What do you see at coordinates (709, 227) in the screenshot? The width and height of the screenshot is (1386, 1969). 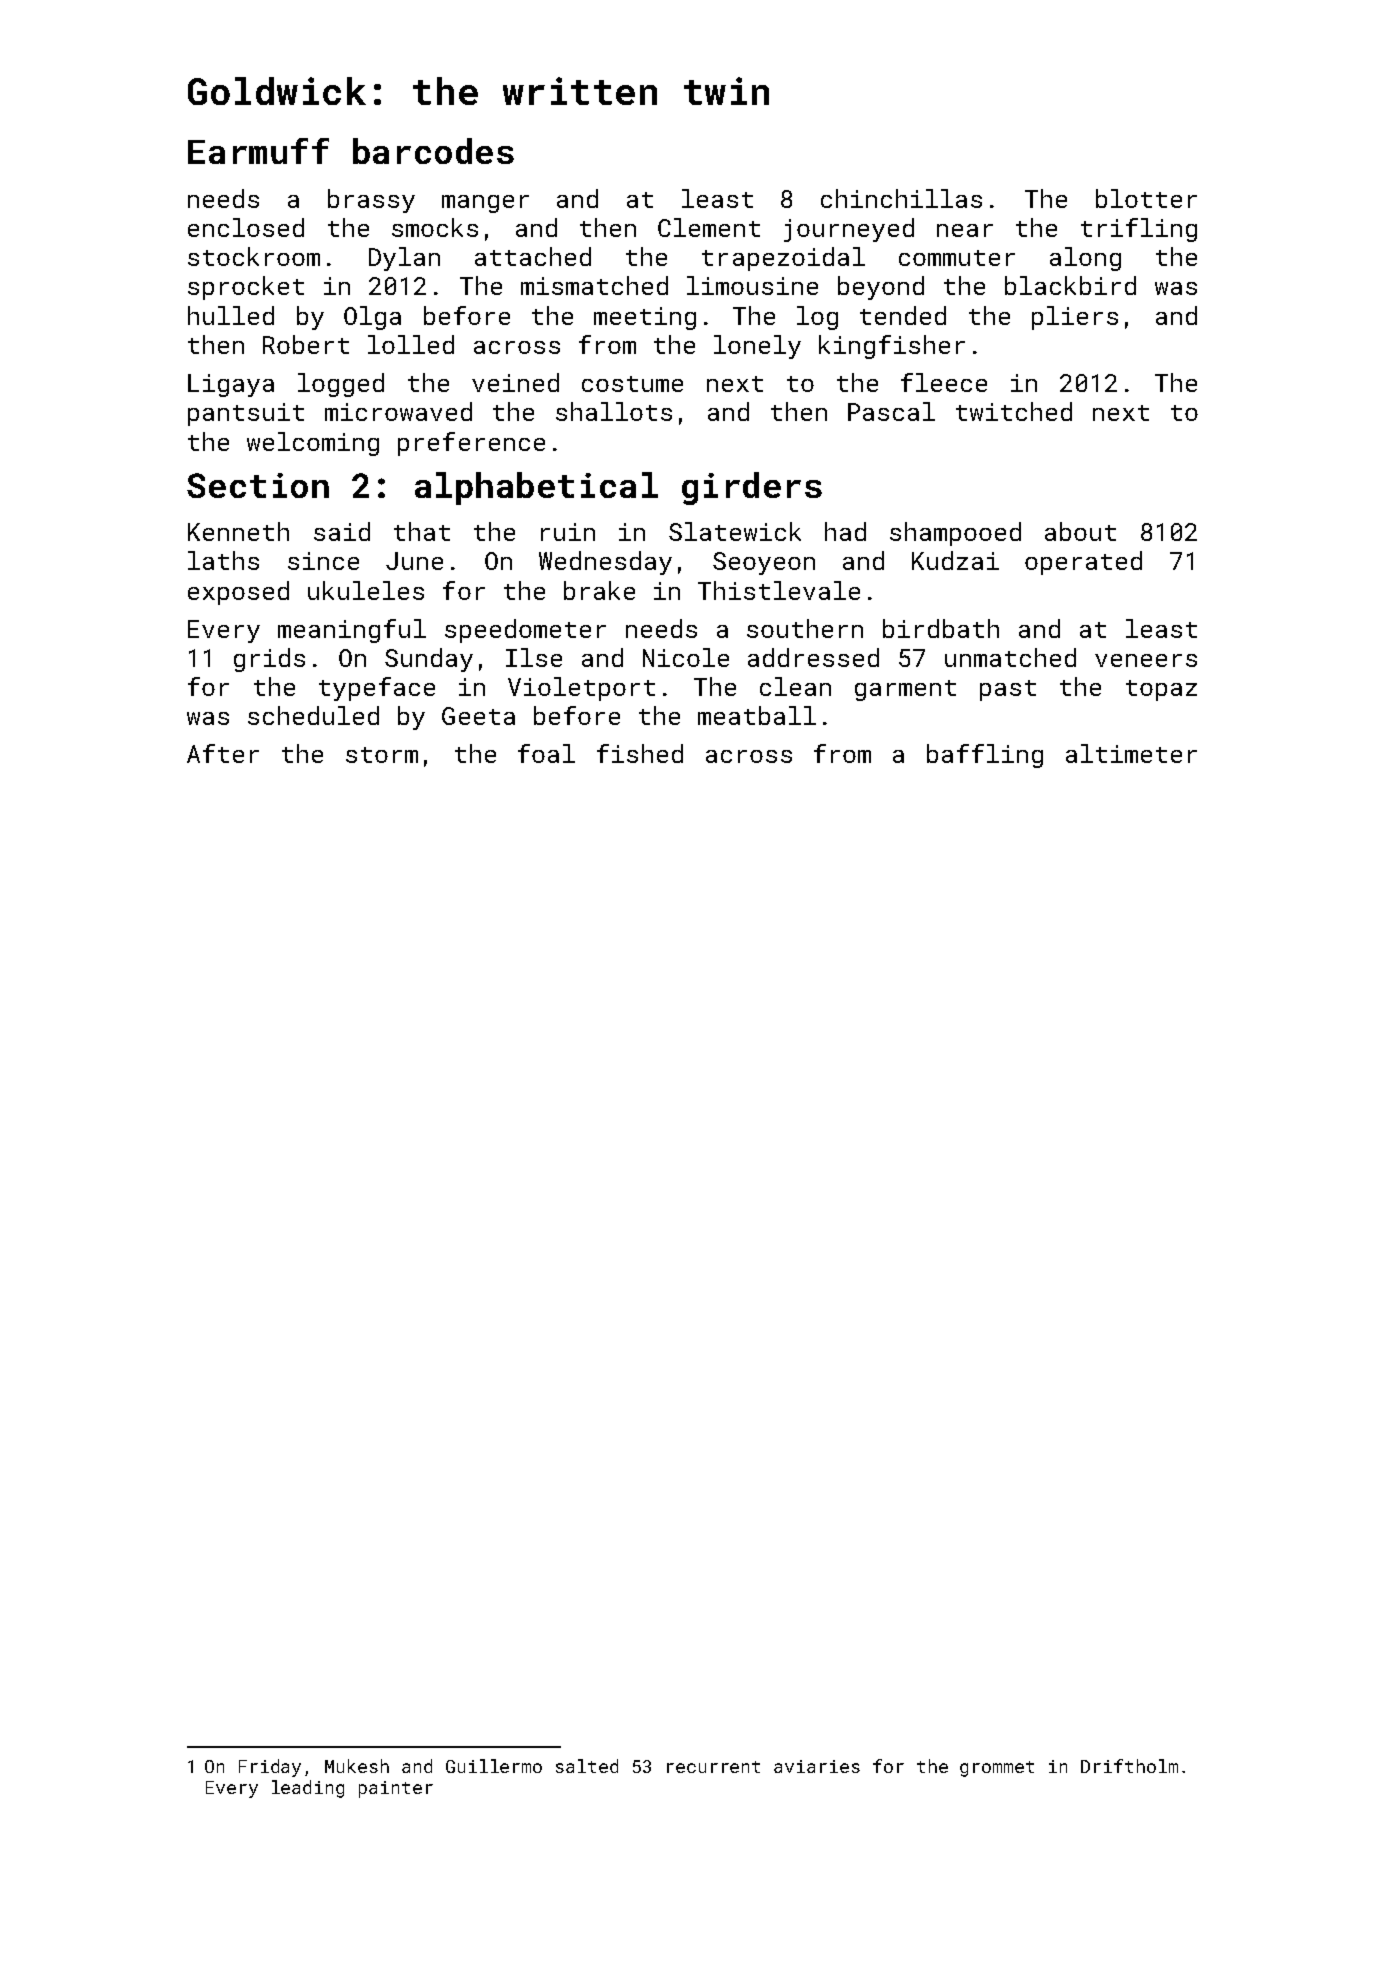 I see `Clement` at bounding box center [709, 227].
